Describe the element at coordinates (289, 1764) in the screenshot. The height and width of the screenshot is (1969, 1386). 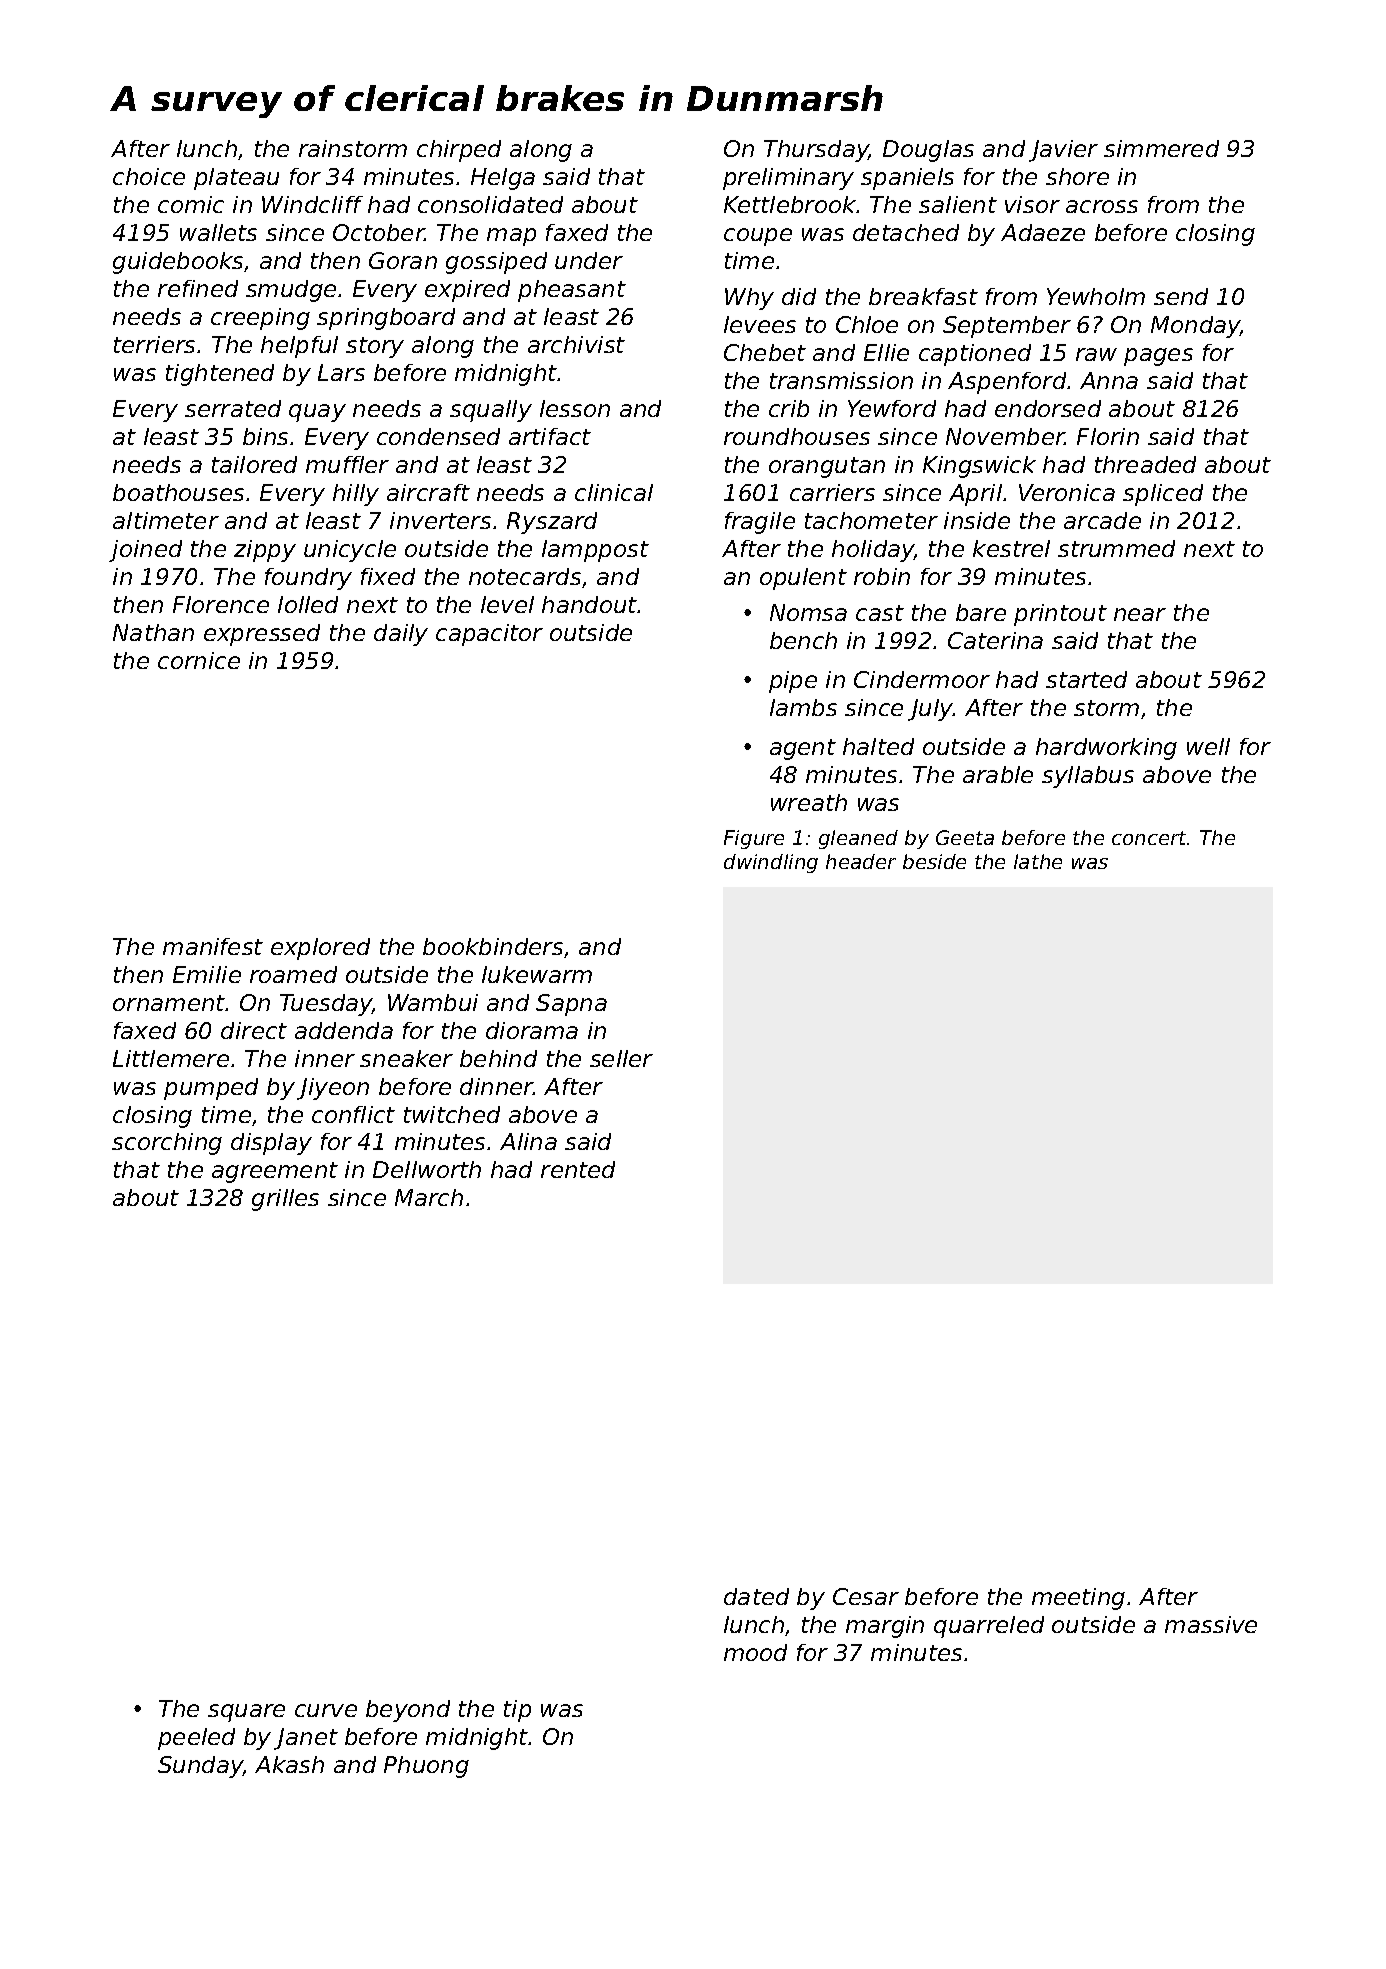
I see `Akash` at that location.
